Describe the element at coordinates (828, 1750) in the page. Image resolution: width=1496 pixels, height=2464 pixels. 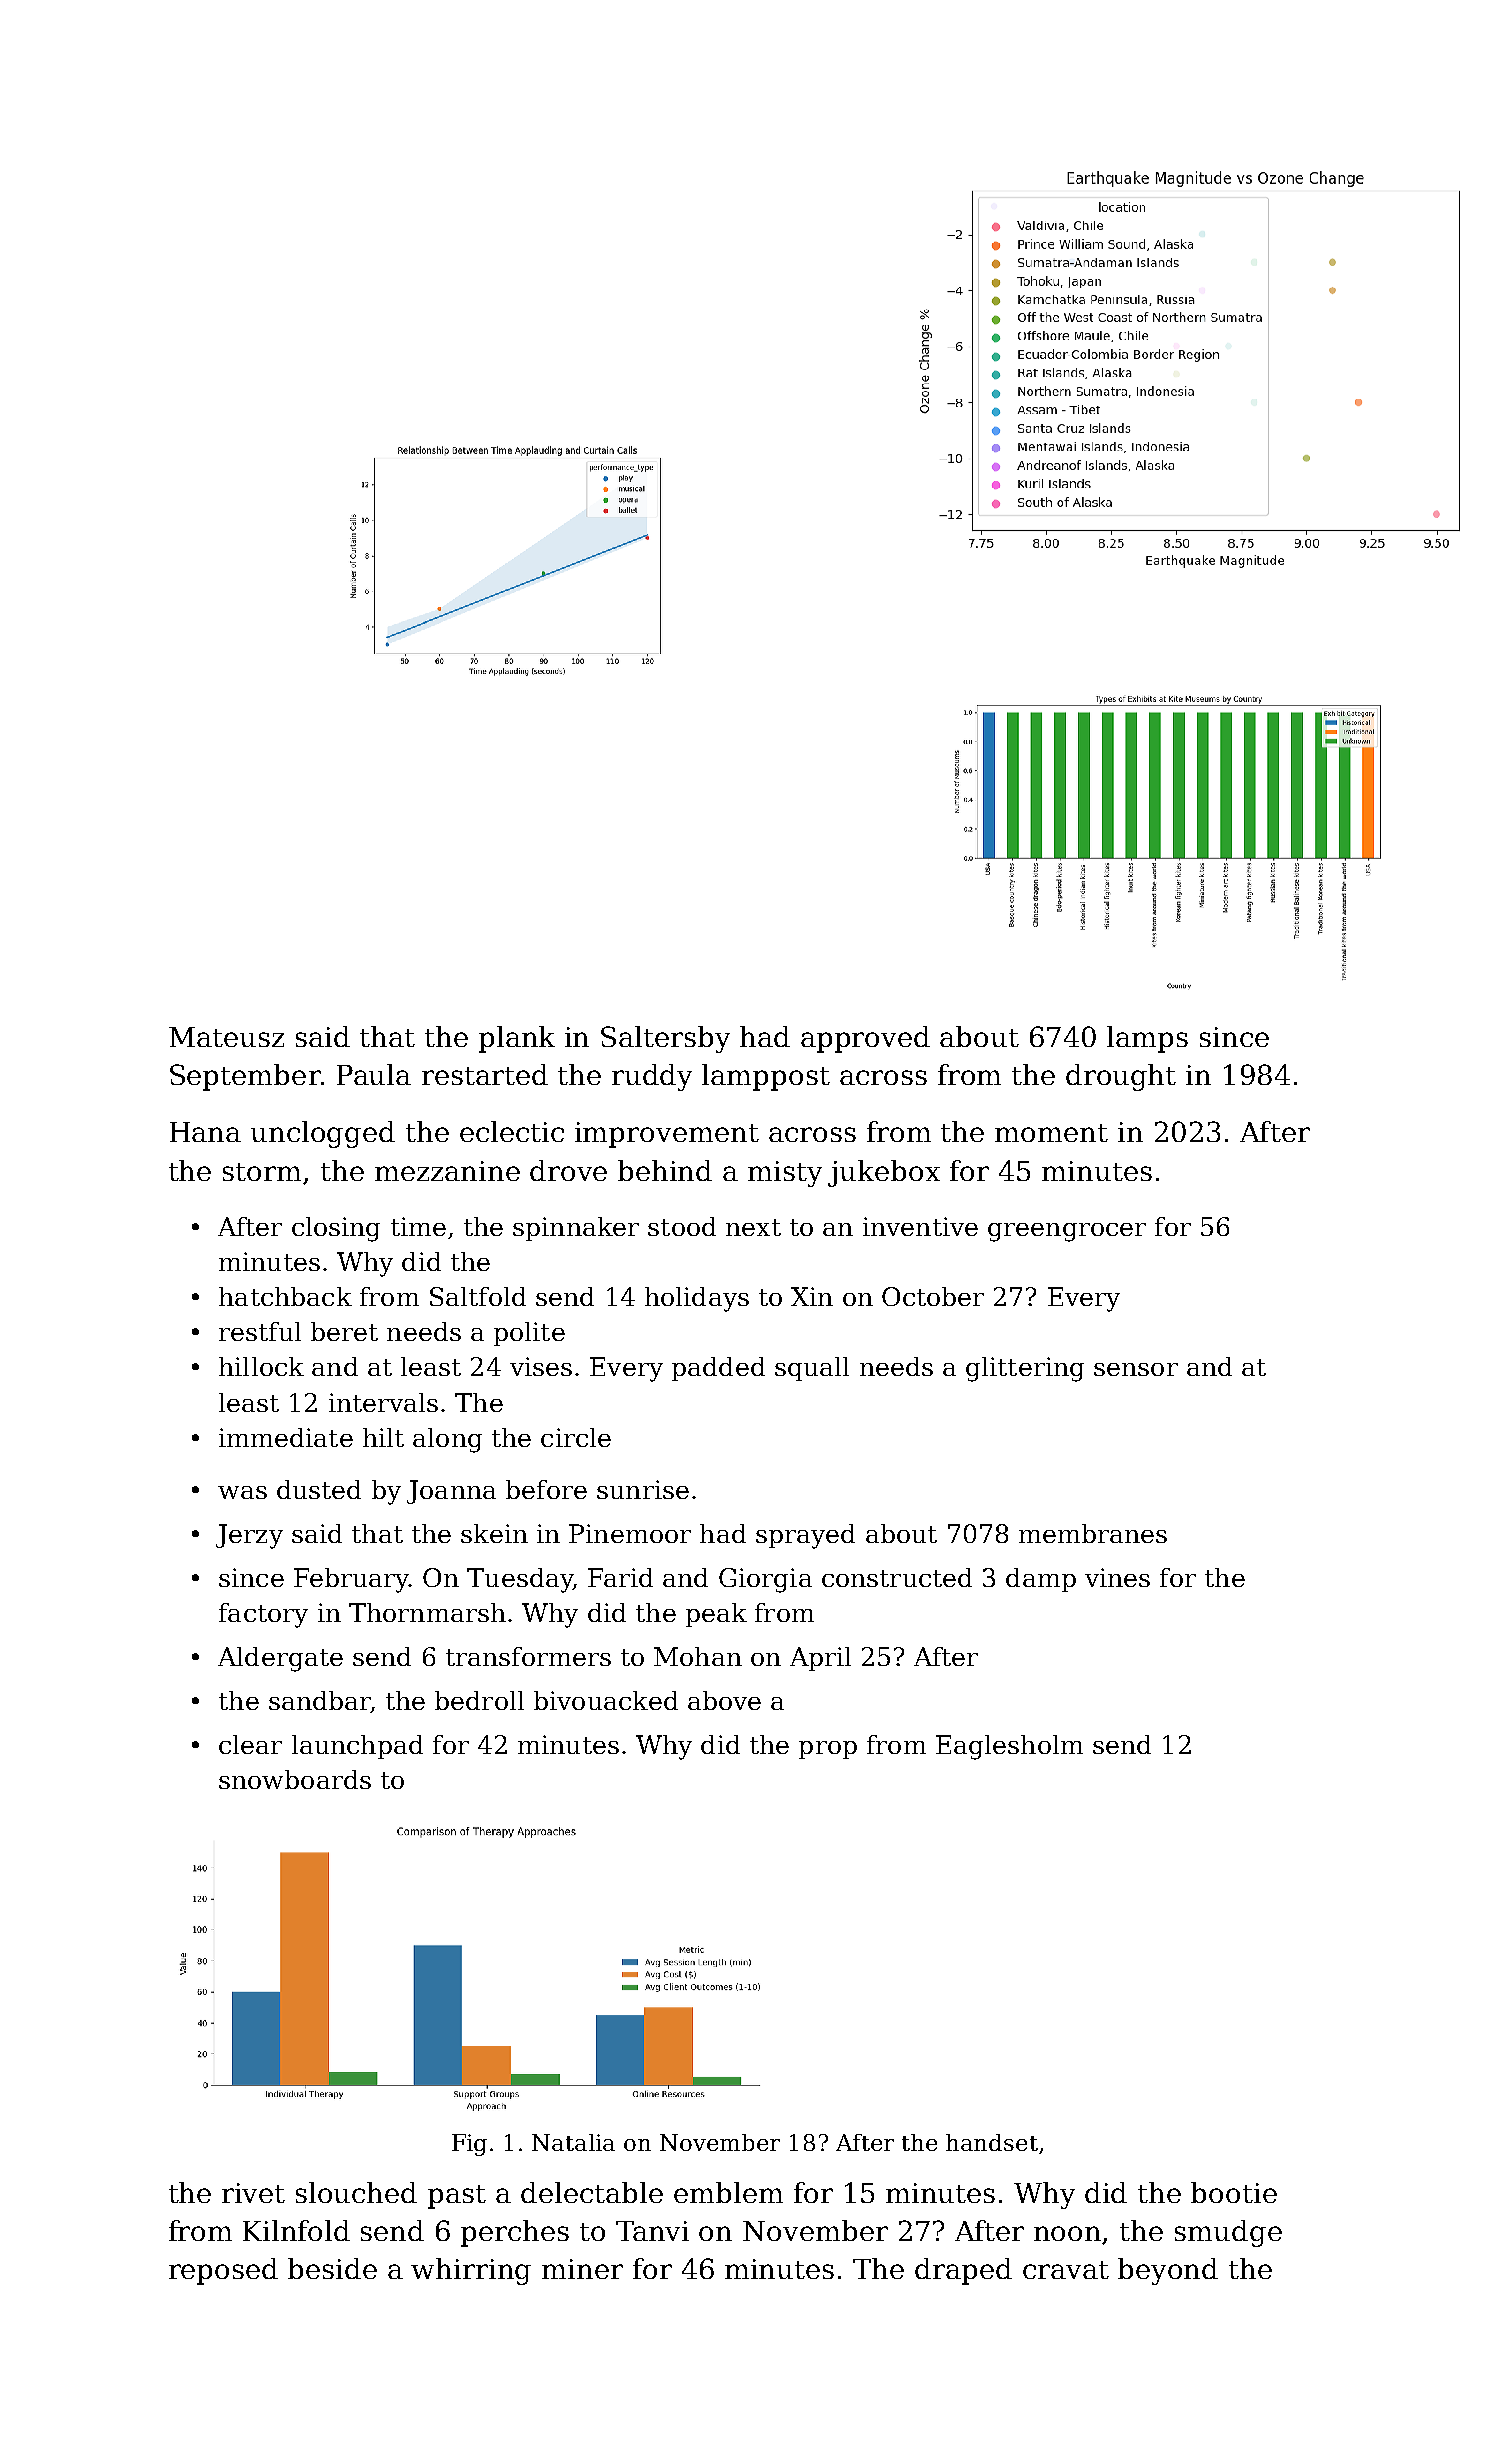
I see `prop` at that location.
